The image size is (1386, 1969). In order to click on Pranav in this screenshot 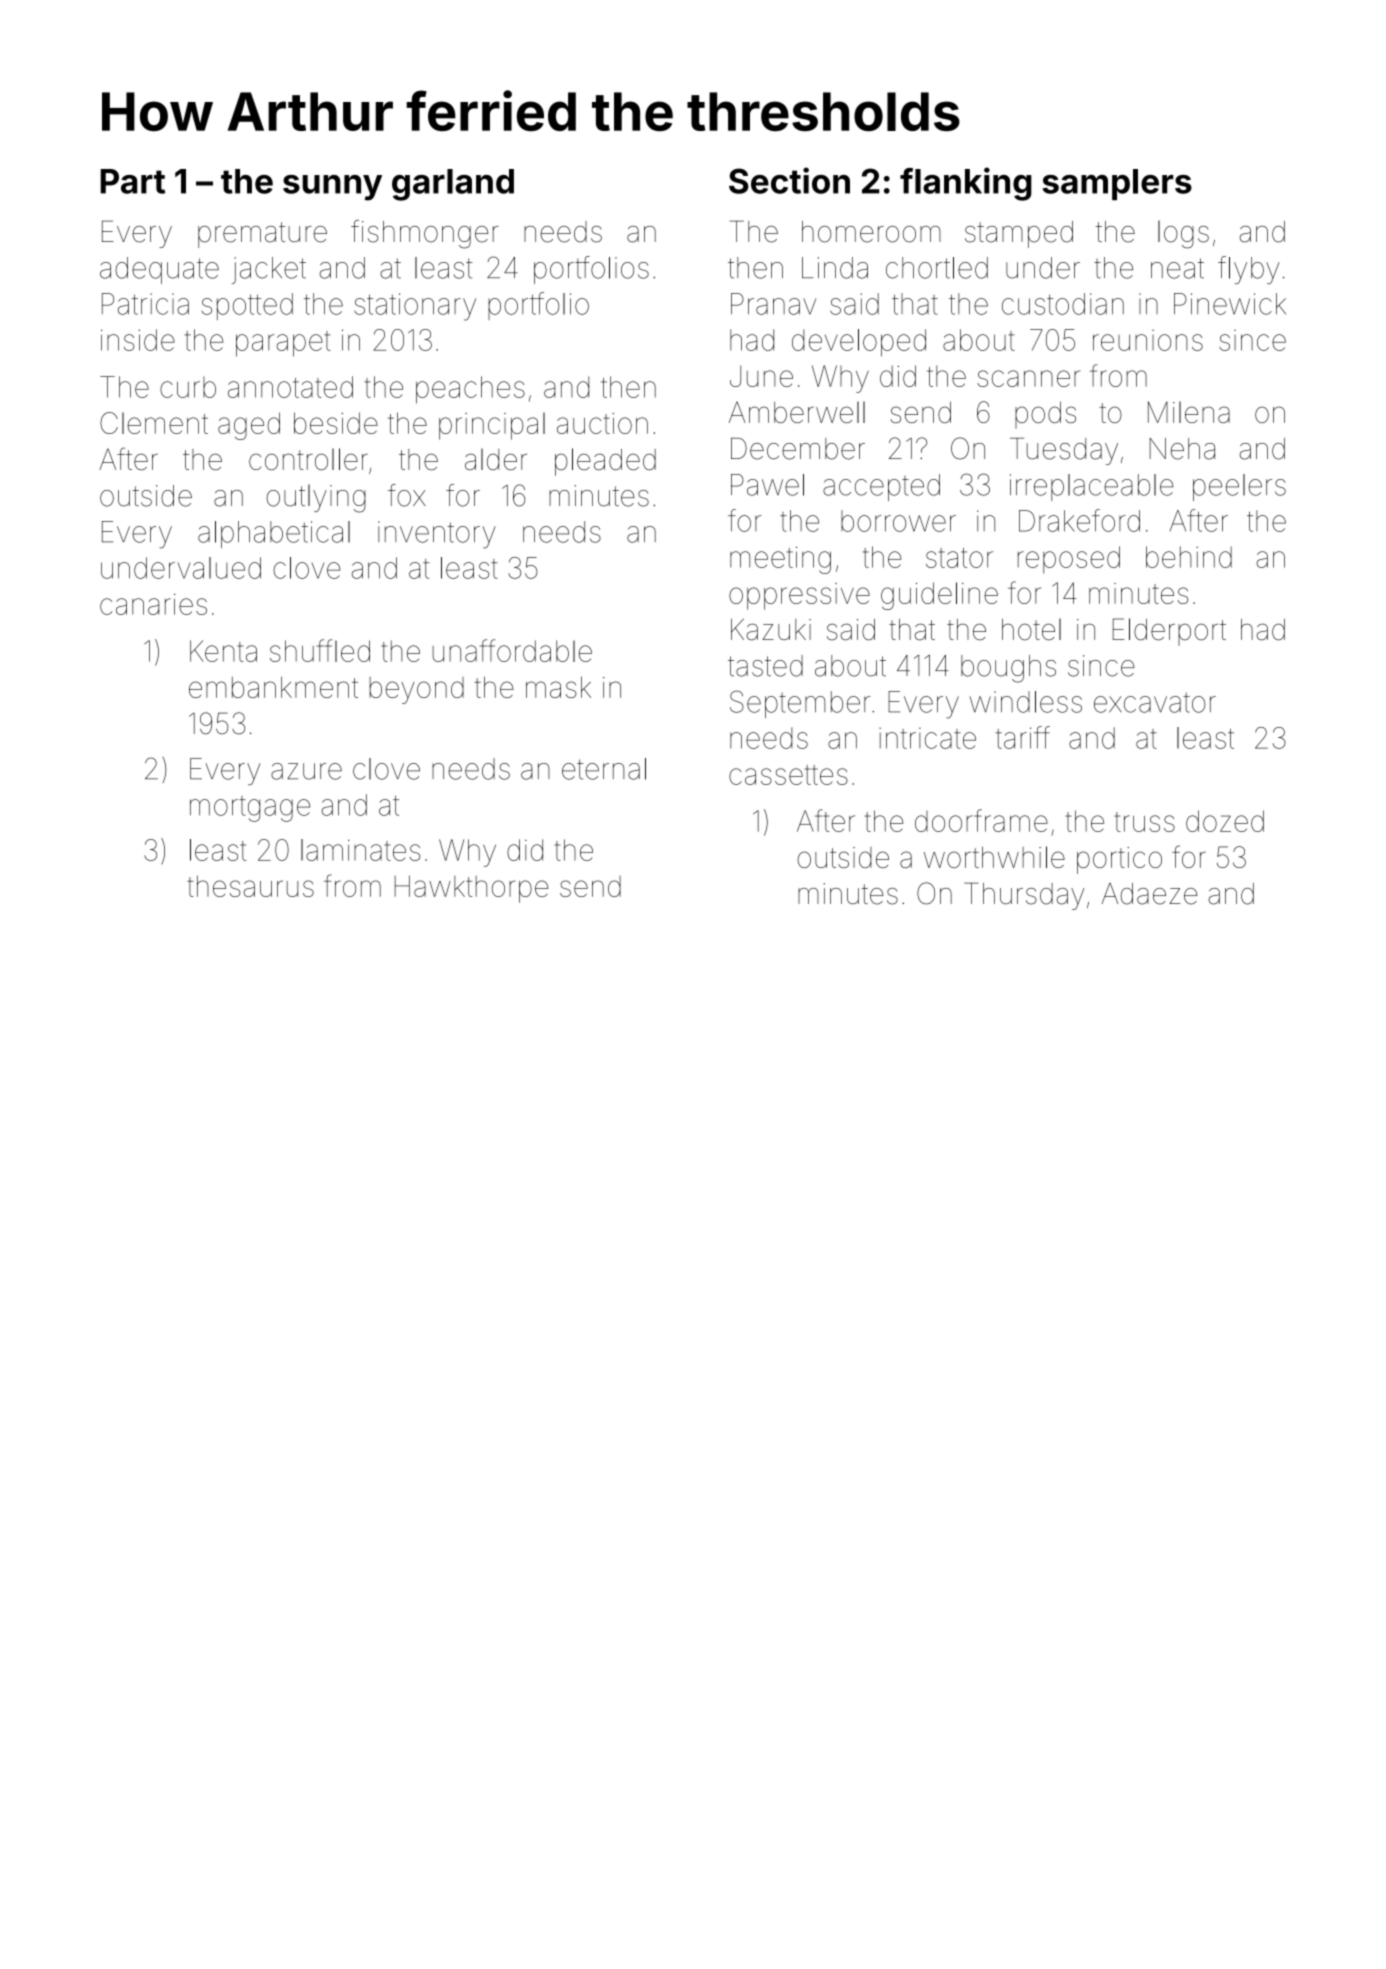, I will do `click(773, 304)`.
